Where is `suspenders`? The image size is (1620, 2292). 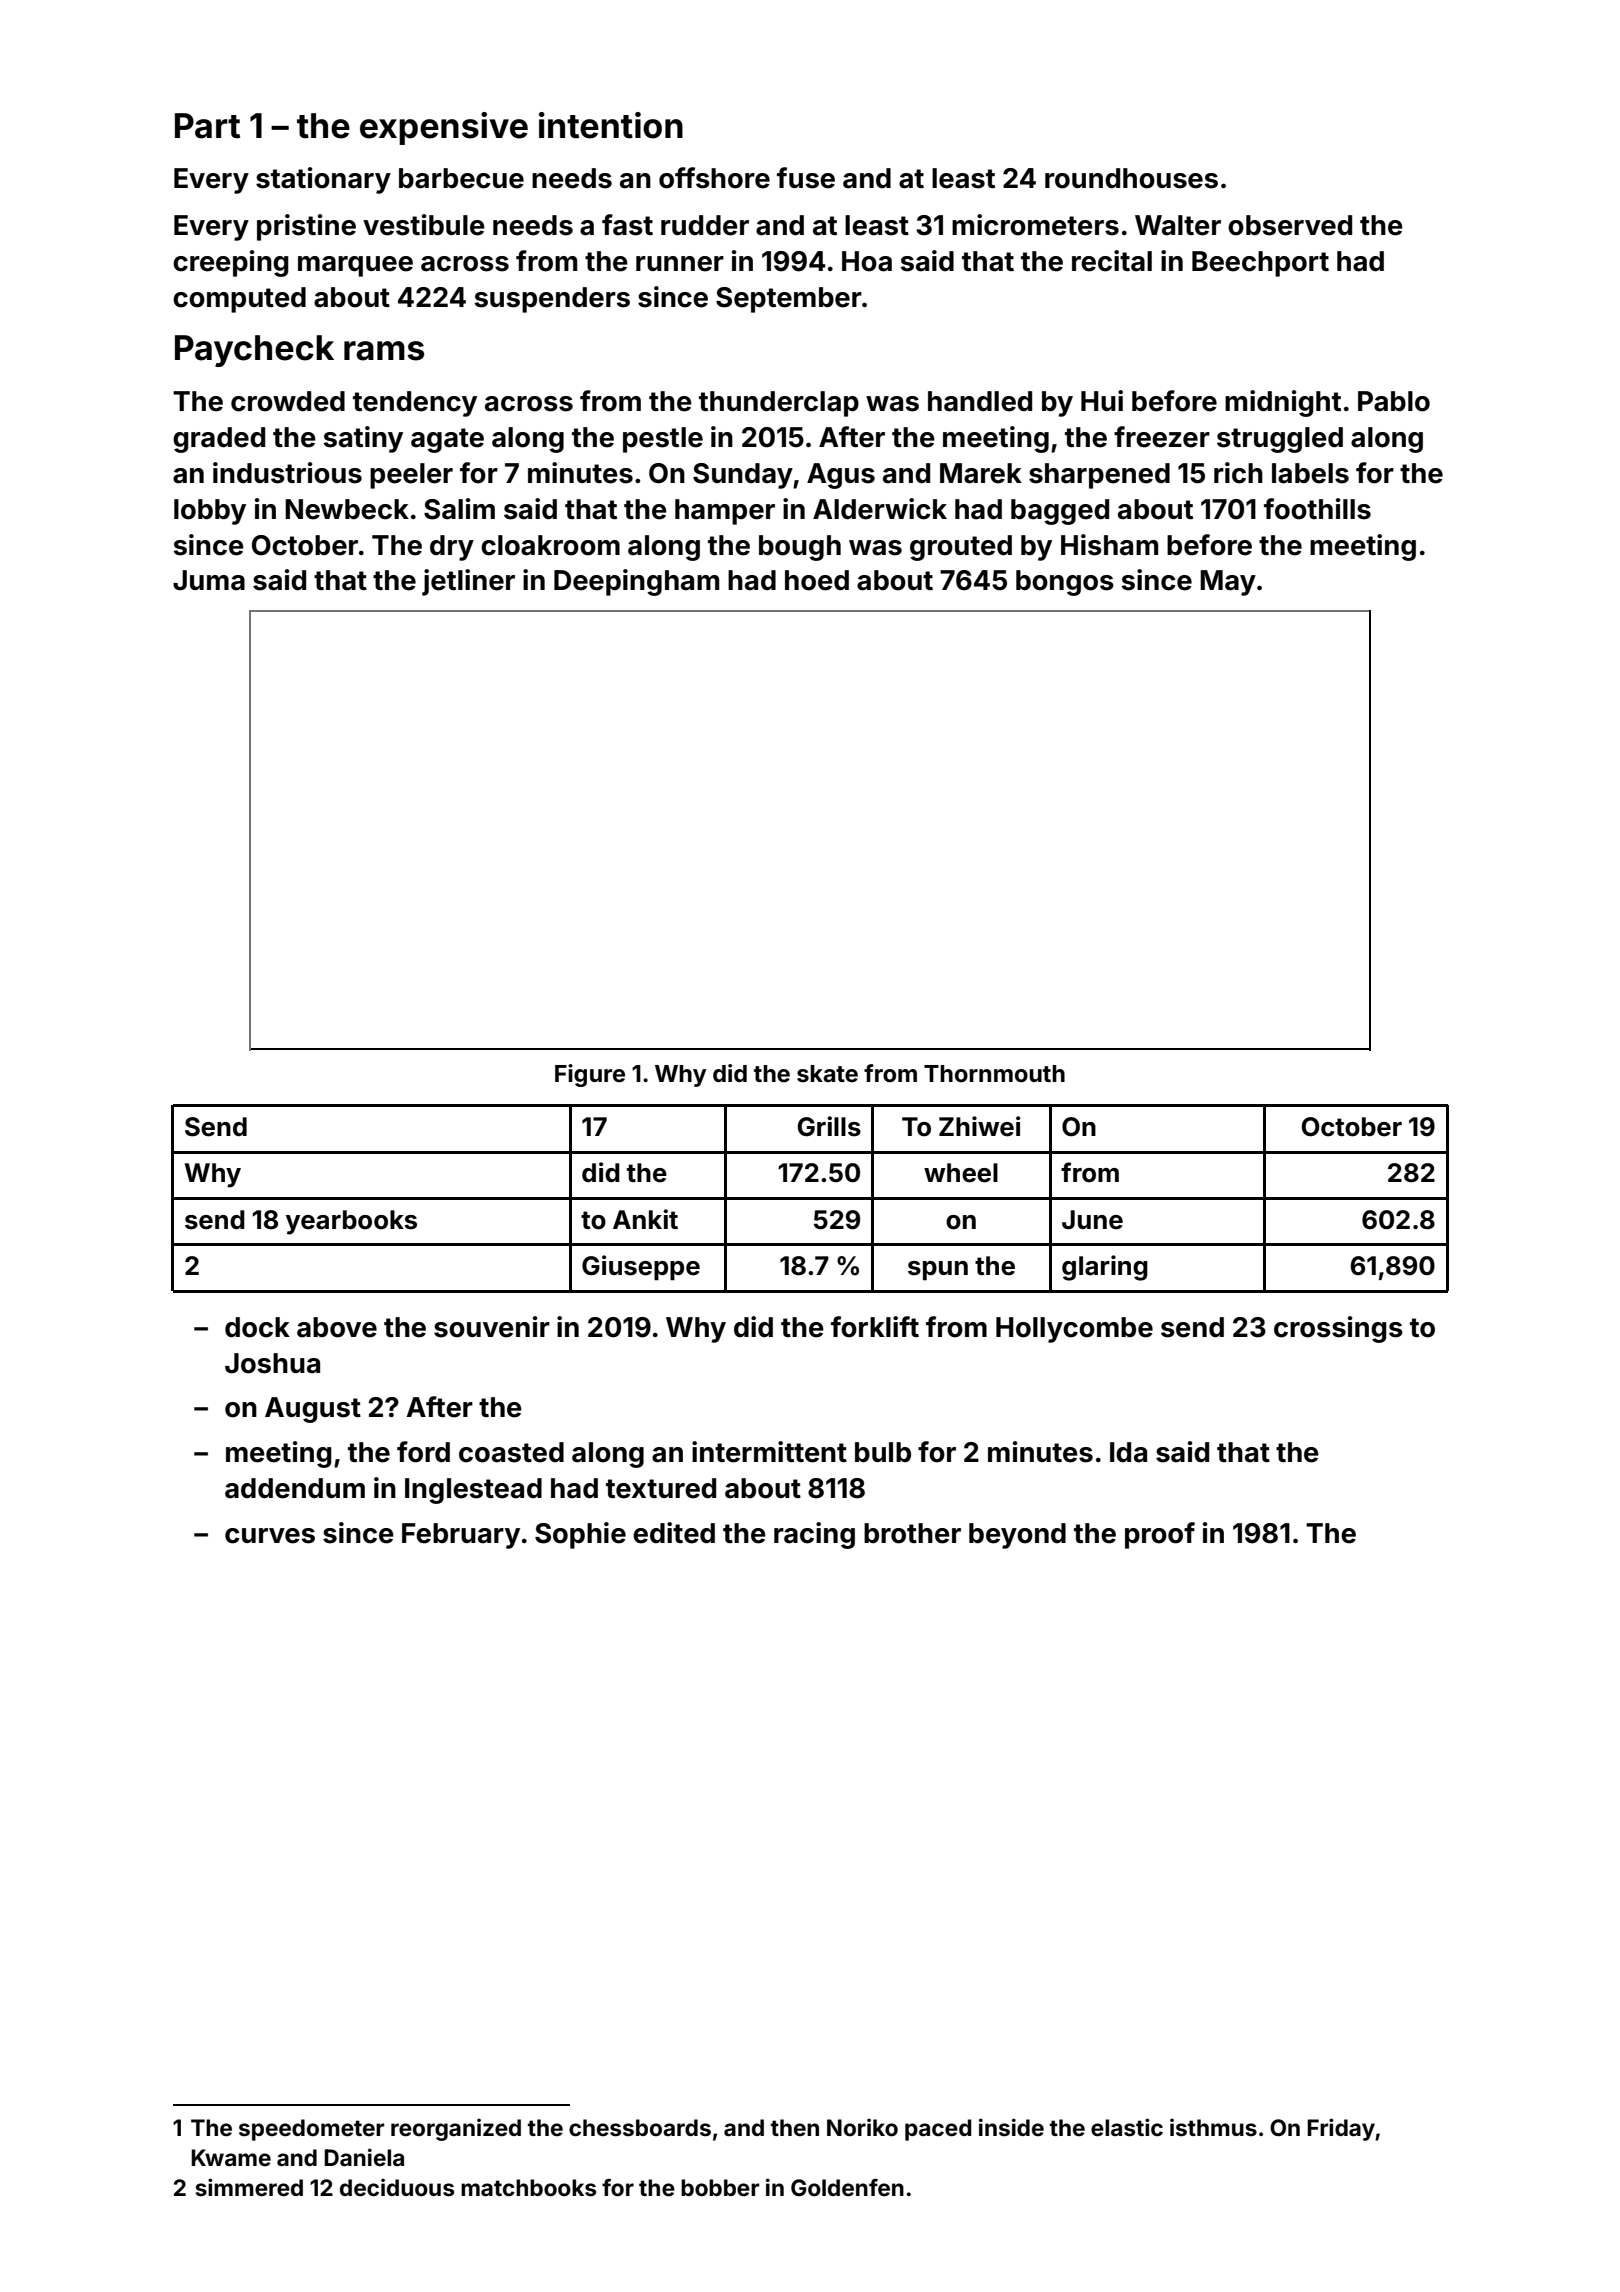
suspenders is located at coordinates (552, 300).
